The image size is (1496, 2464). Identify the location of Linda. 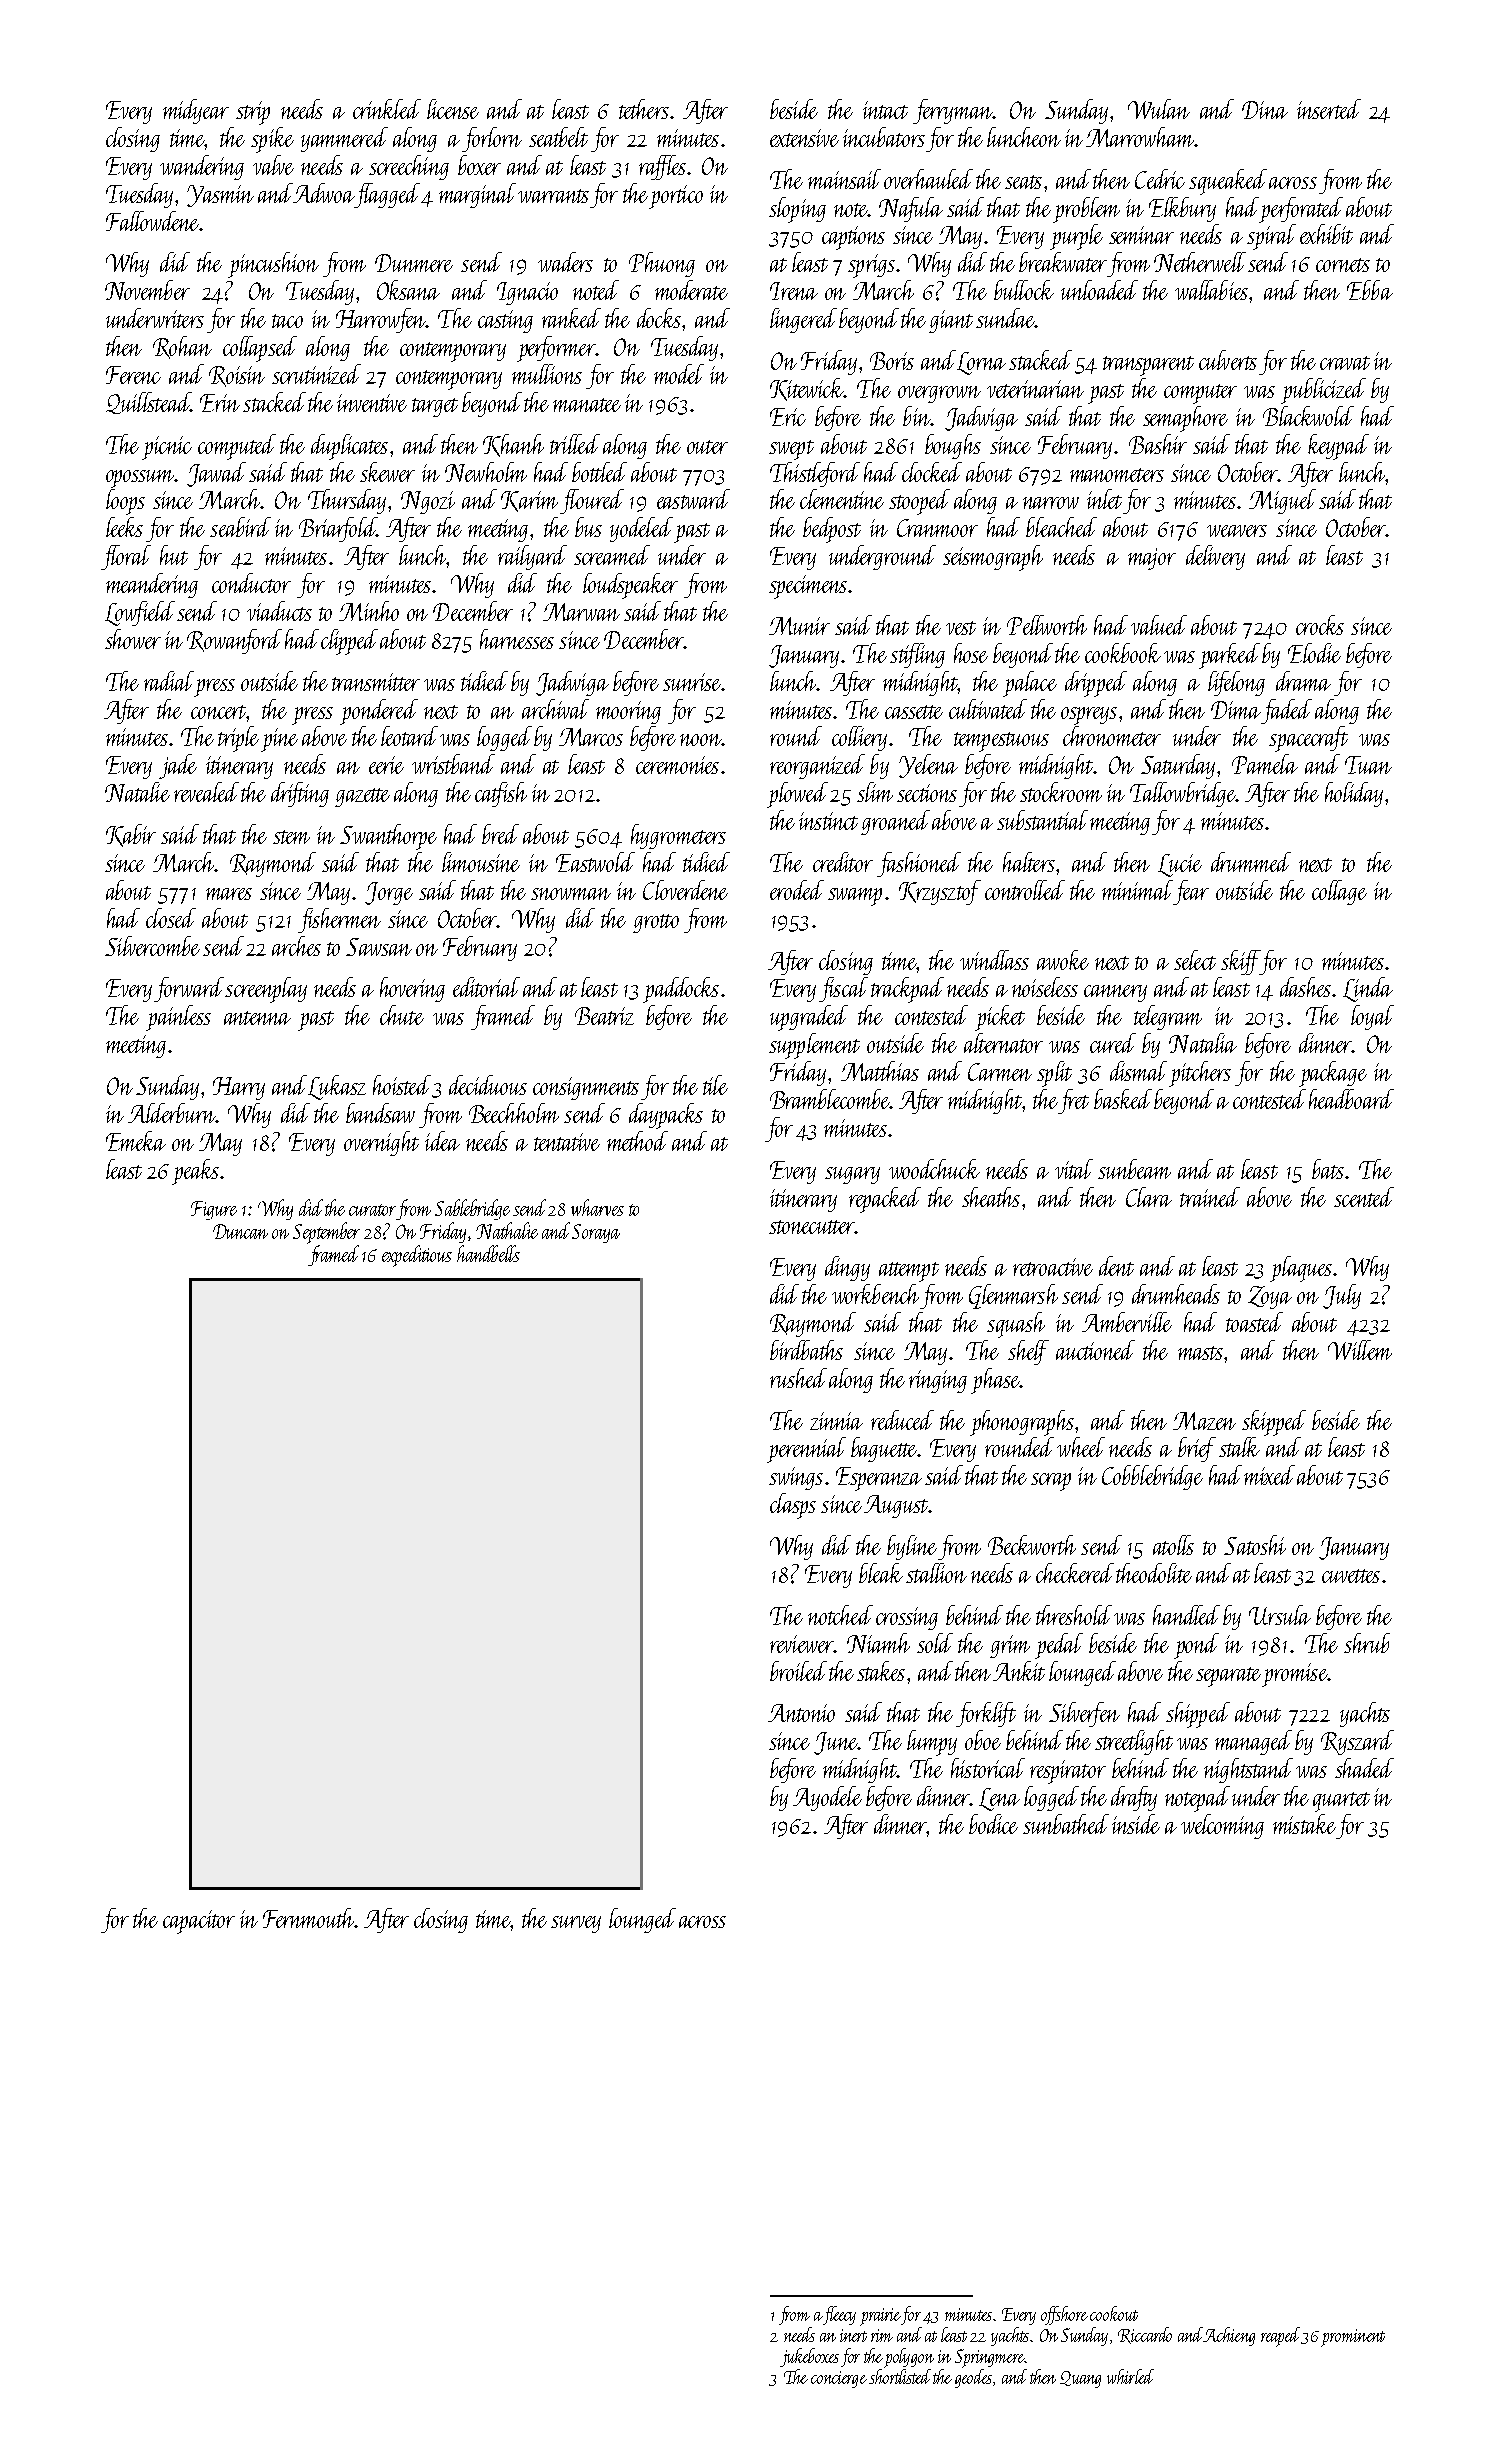
(1368, 989).
